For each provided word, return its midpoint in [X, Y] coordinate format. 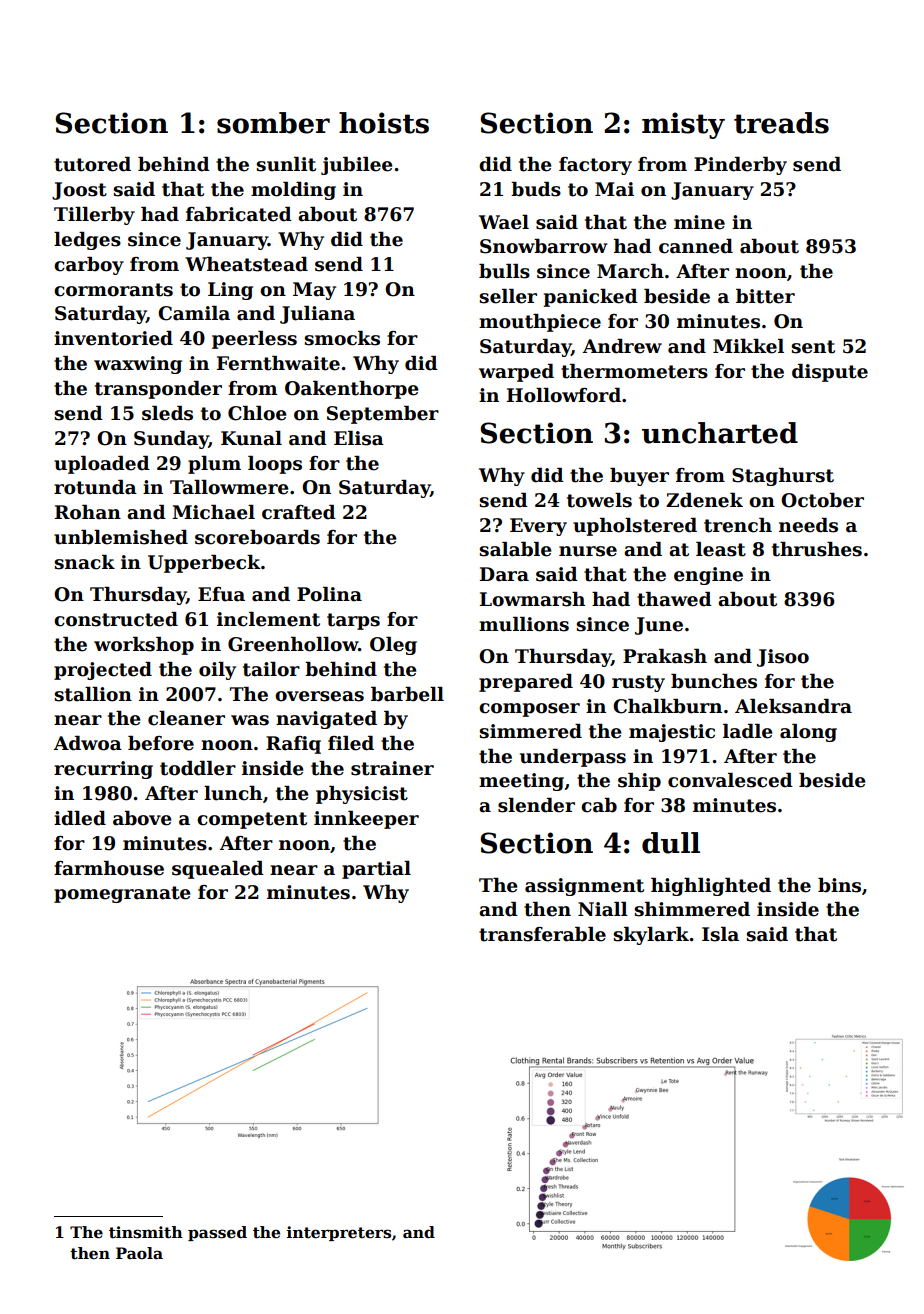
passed [217, 1233]
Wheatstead [246, 264]
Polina [329, 594]
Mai [614, 189]
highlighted [711, 887]
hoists [384, 123]
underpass [573, 758]
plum [214, 465]
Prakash [665, 656]
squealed [218, 870]
